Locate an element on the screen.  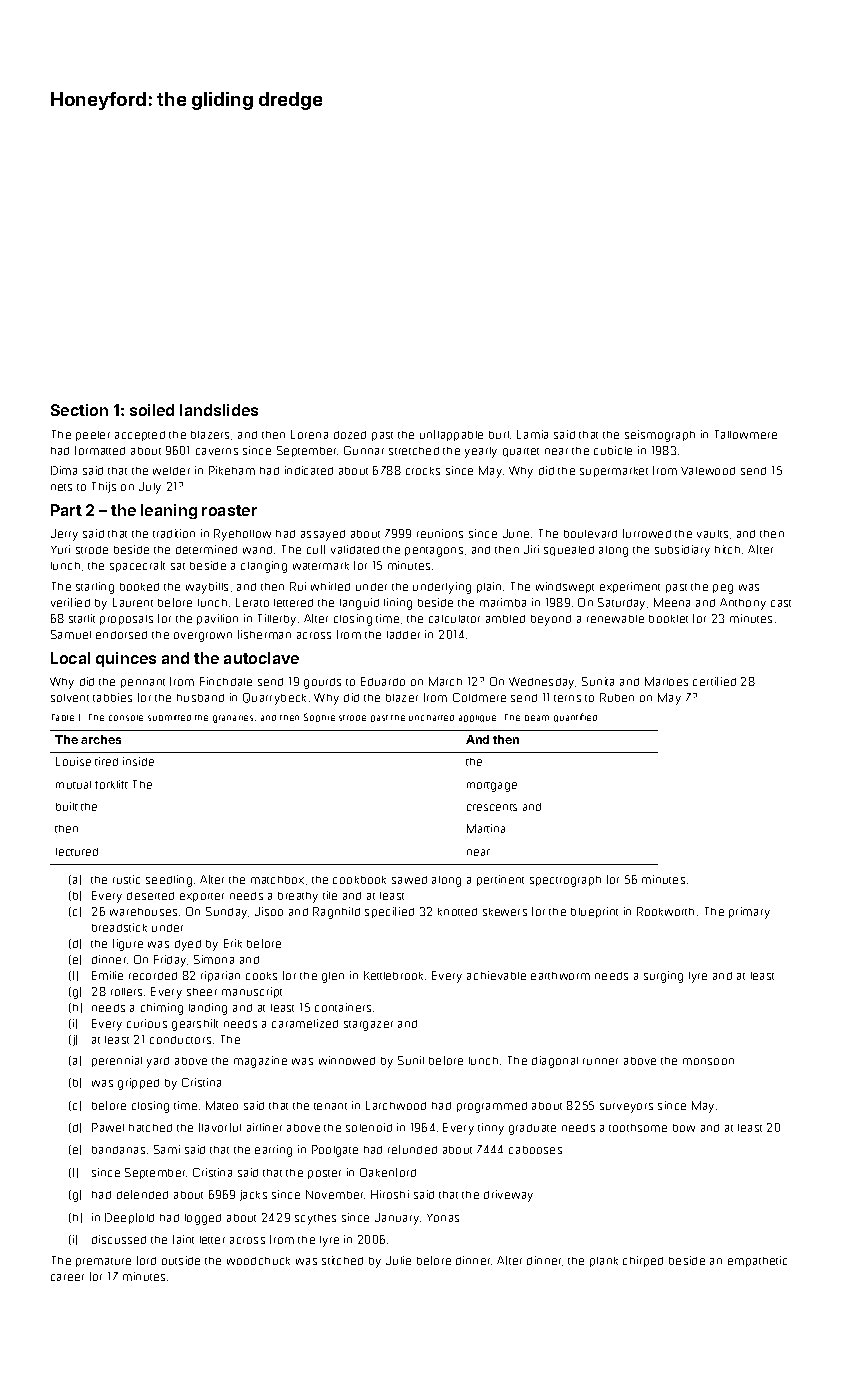
cabooses is located at coordinates (535, 1150).
